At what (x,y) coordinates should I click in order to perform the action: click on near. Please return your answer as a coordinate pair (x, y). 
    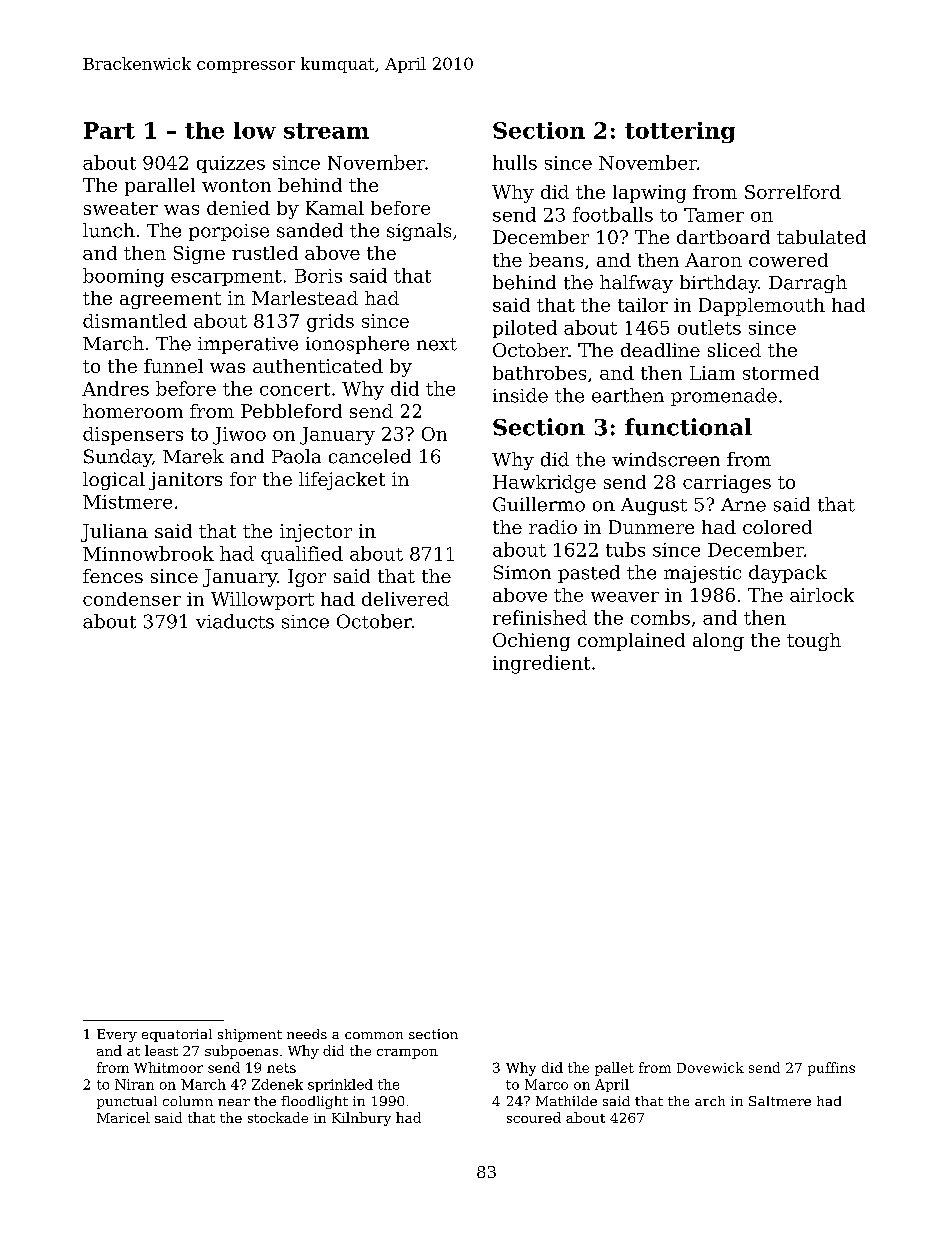
    Looking at the image, I should click on (234, 1102).
